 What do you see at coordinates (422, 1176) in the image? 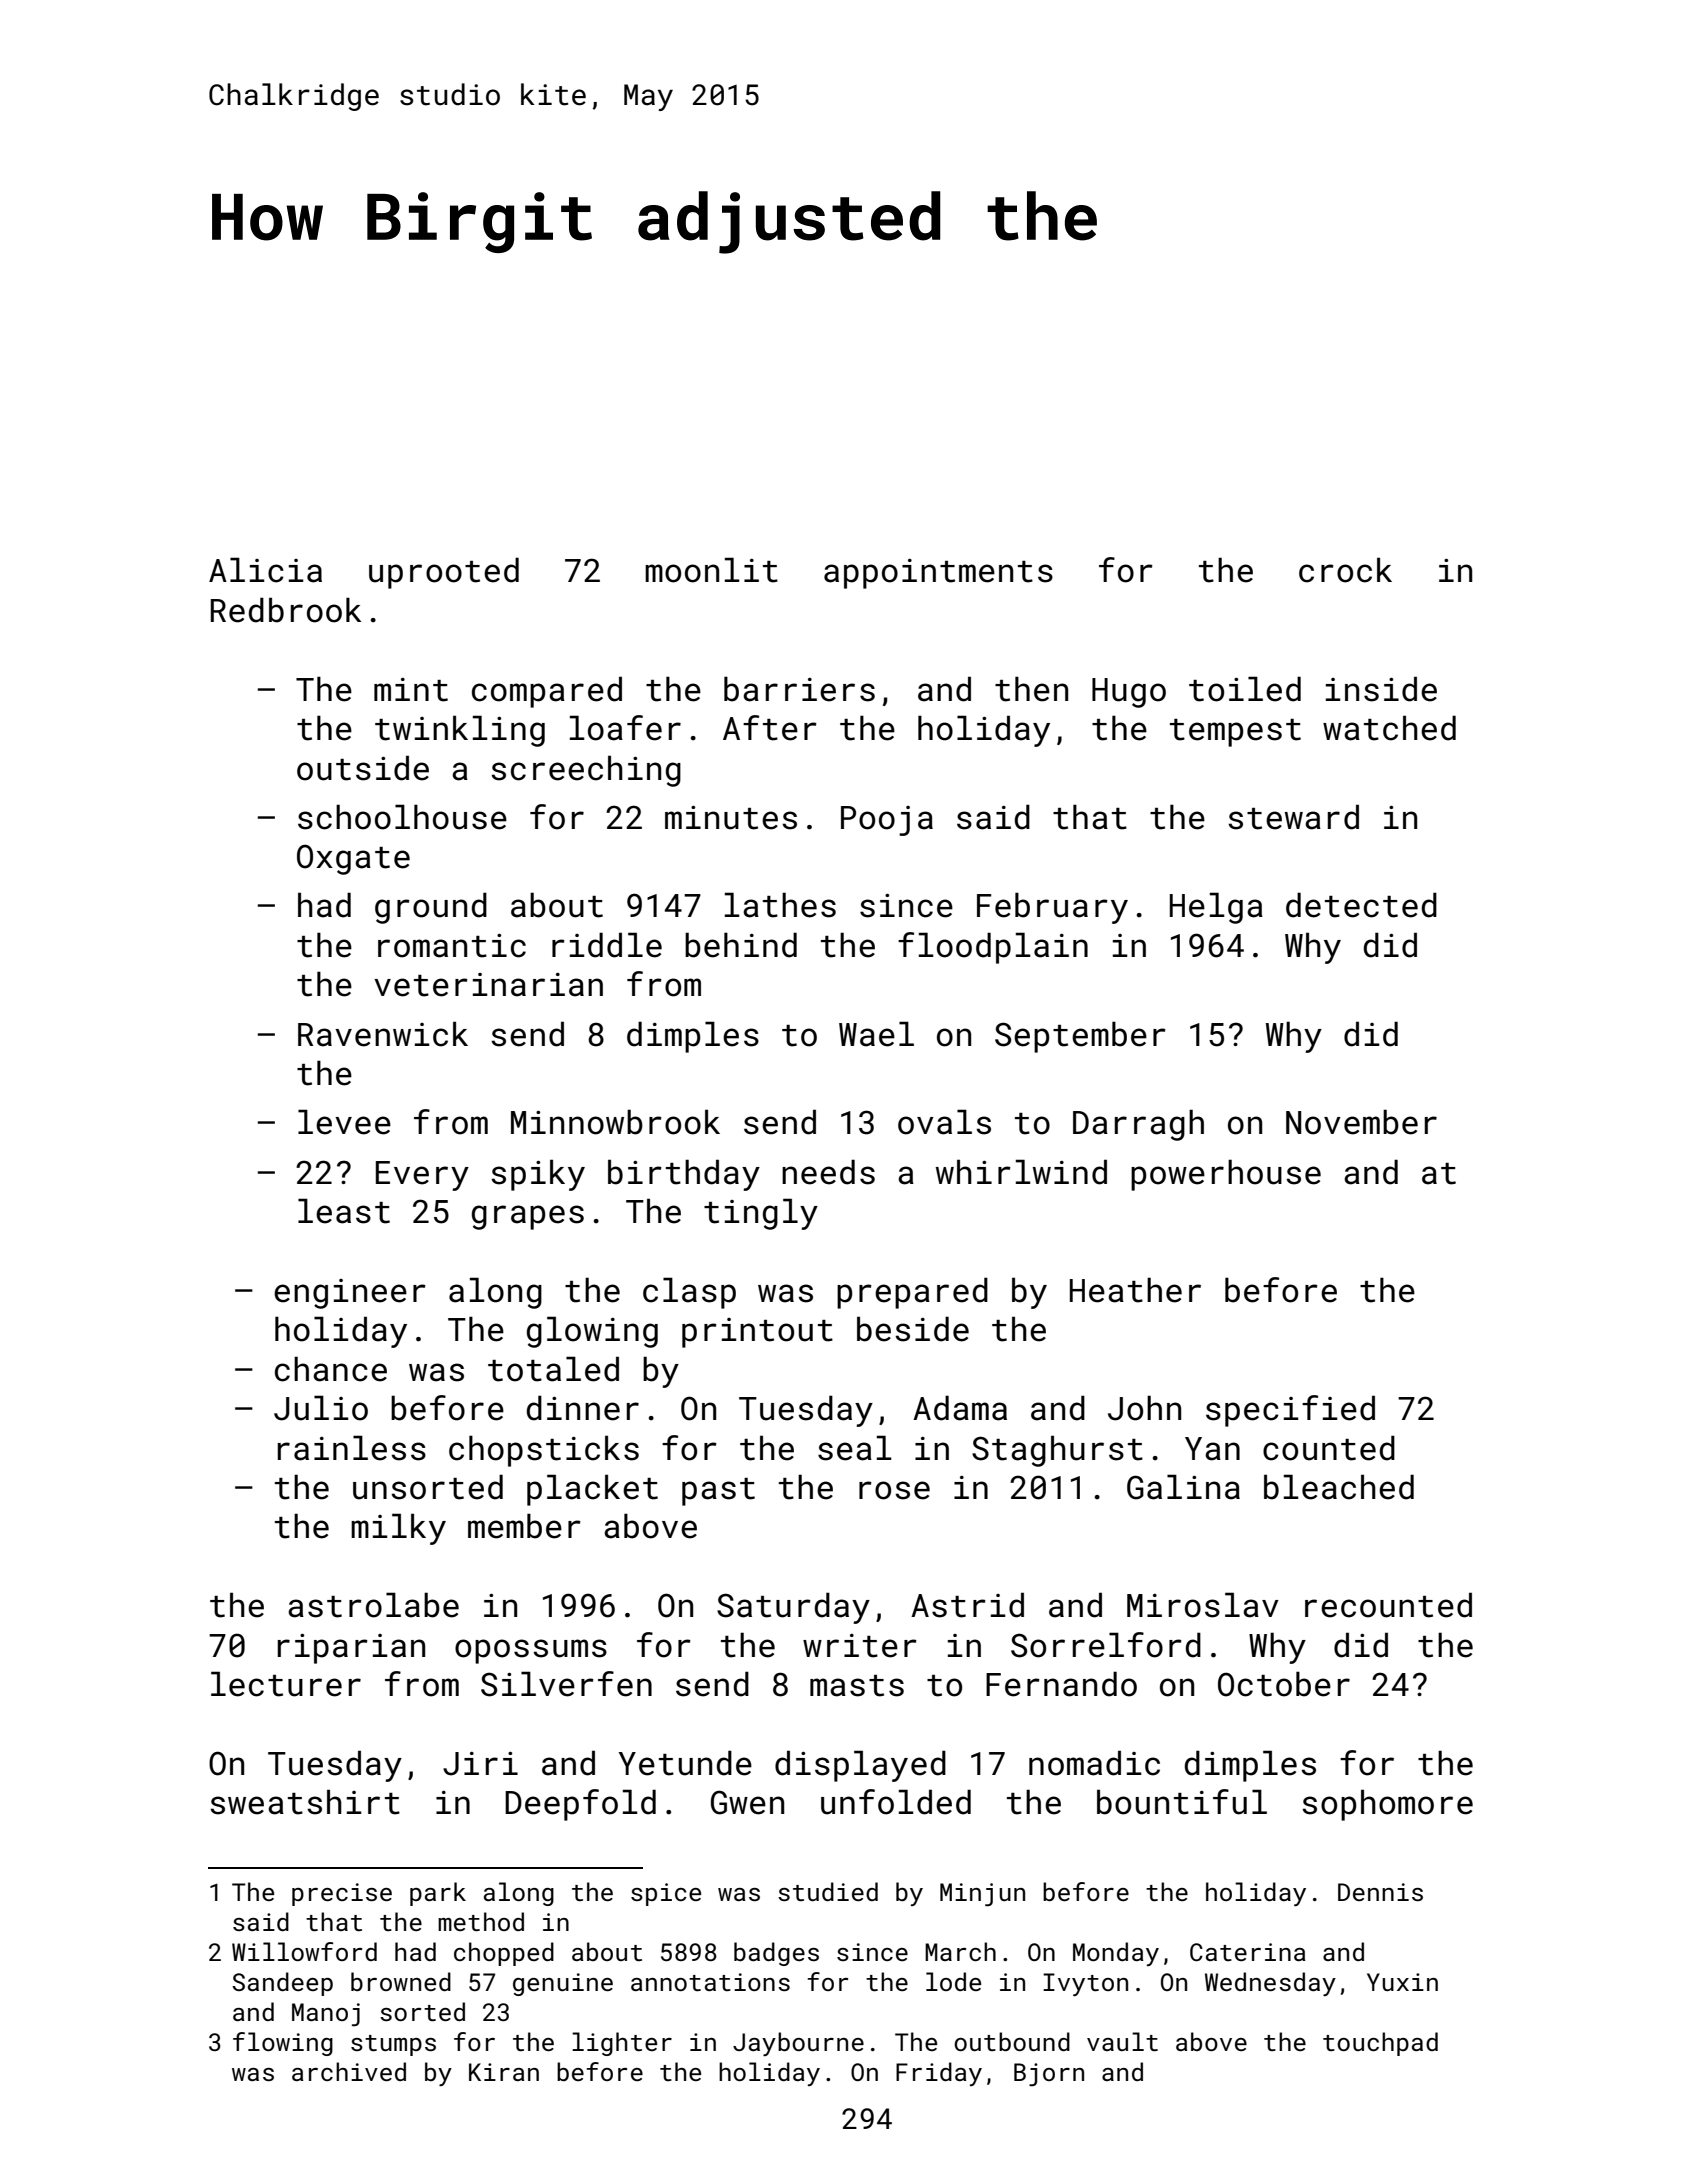
I see `Every` at bounding box center [422, 1176].
